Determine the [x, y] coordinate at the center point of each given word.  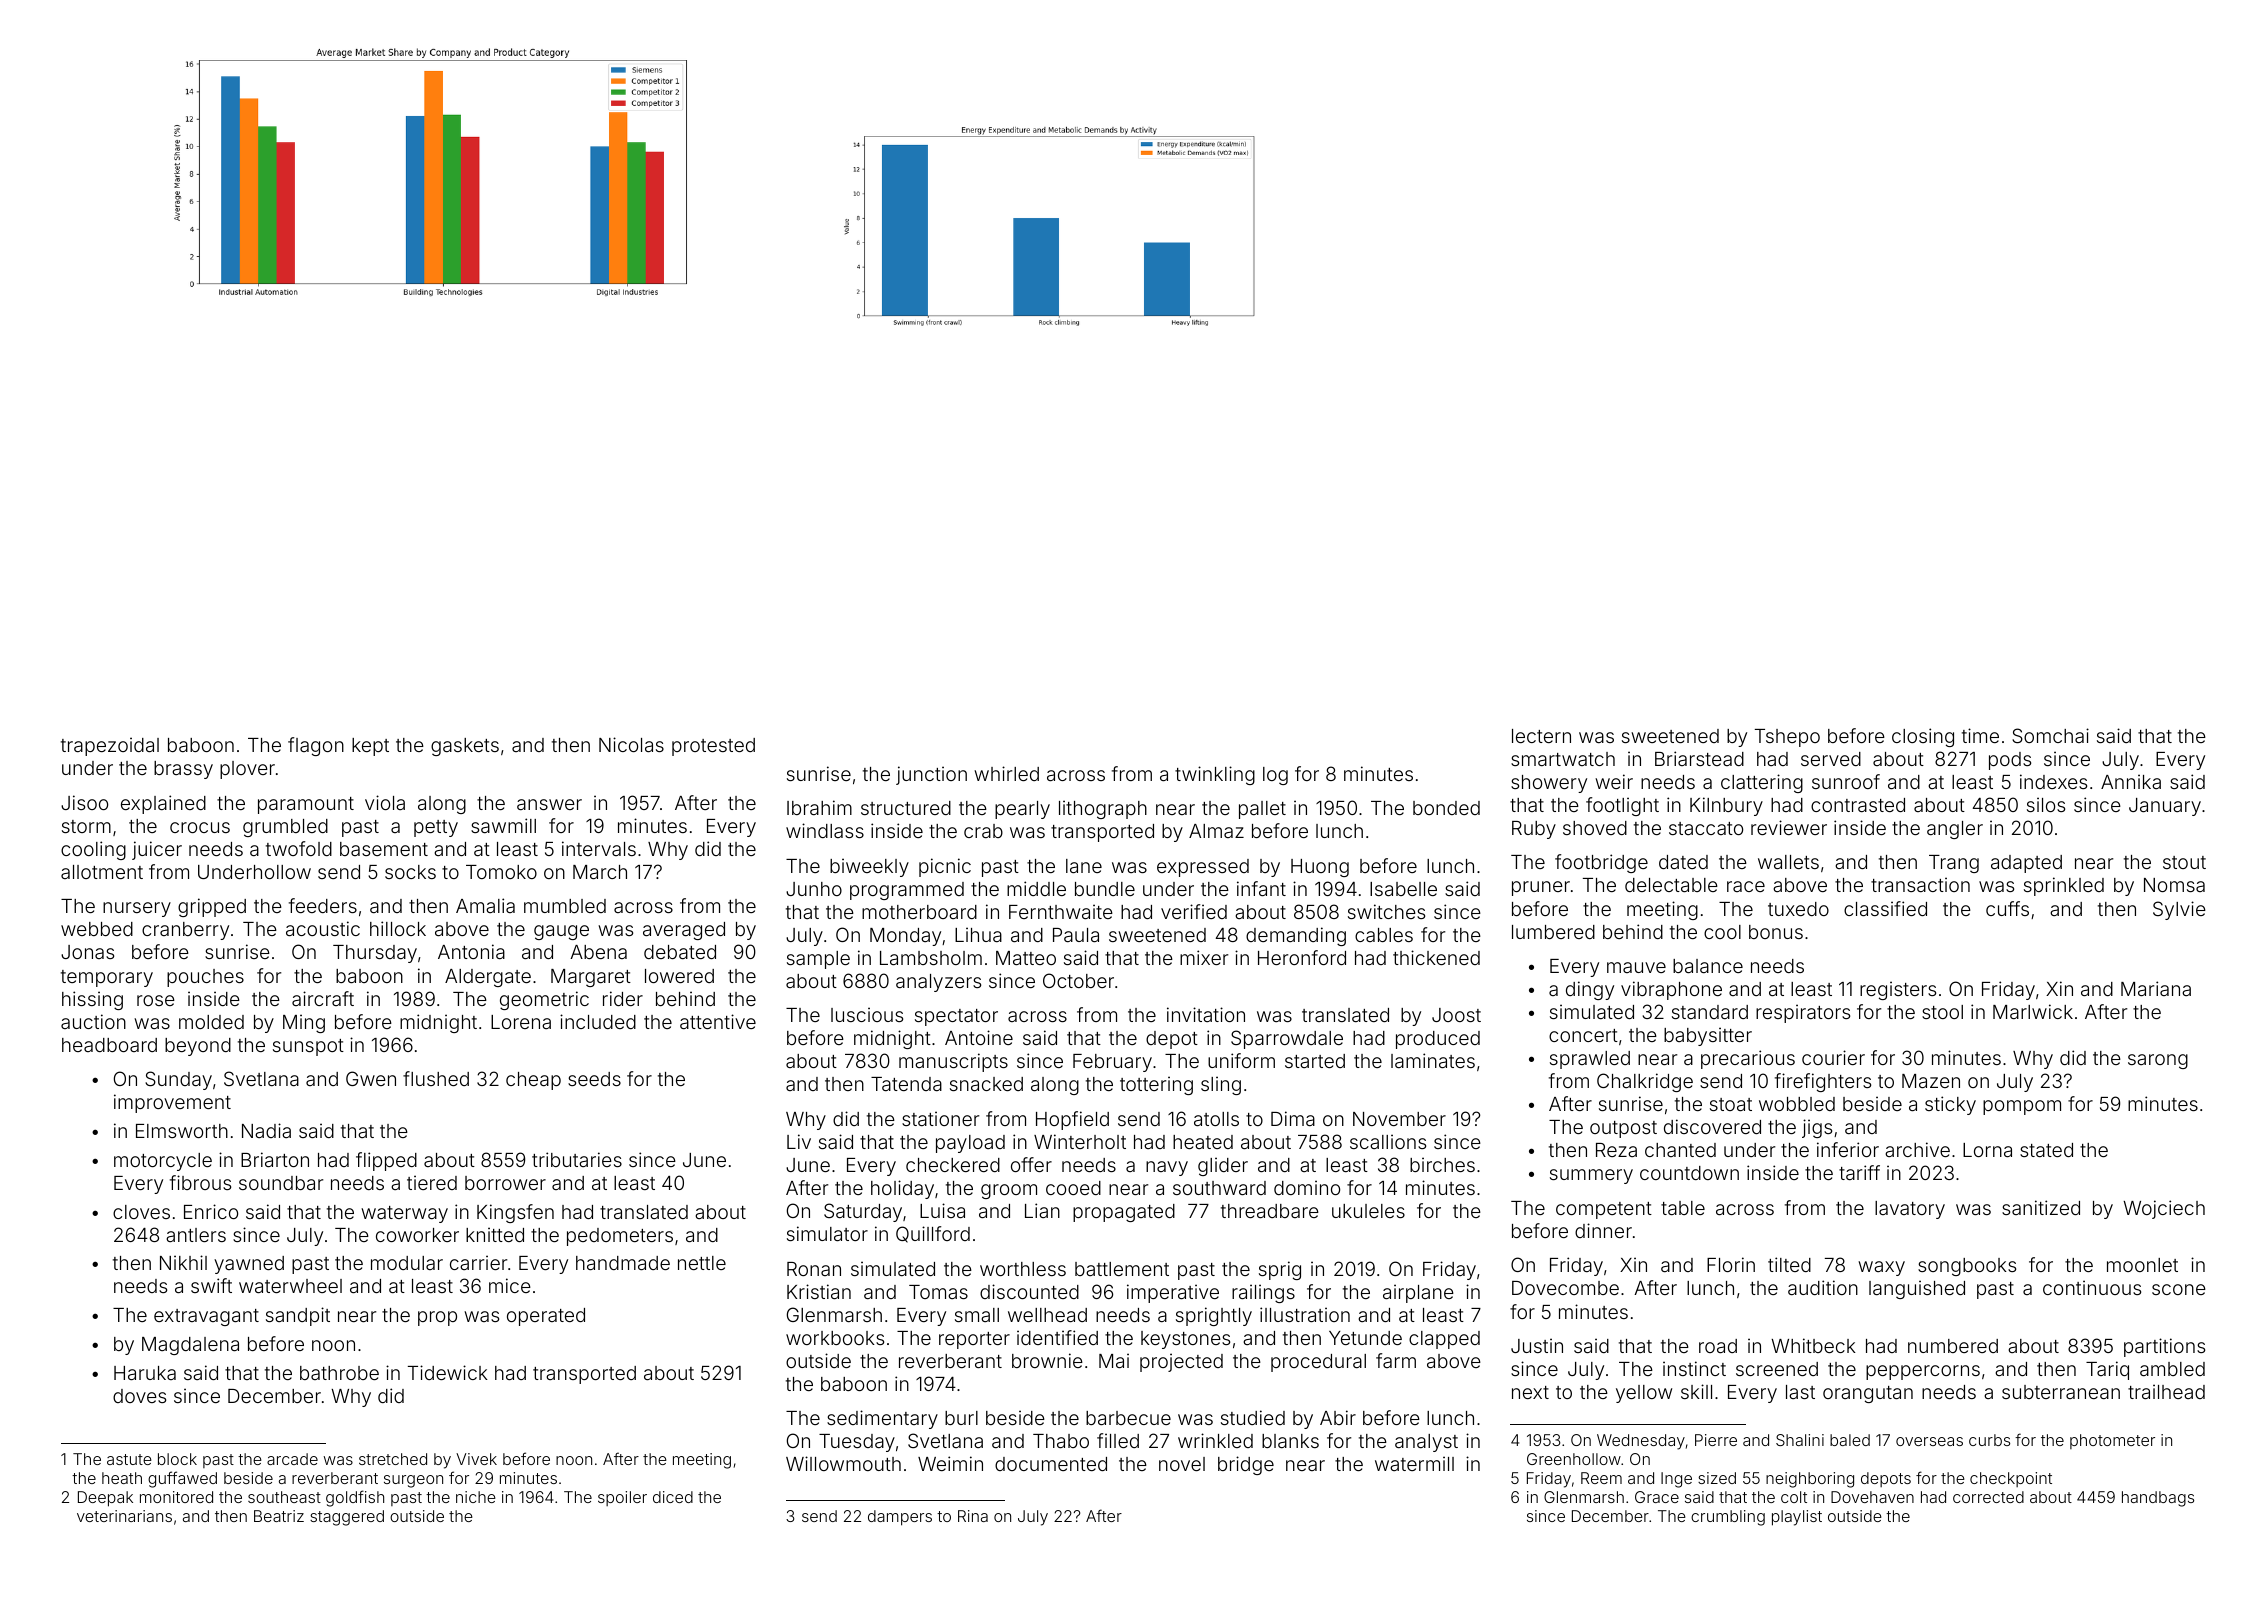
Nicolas [631, 744]
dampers [900, 1518]
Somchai [2050, 735]
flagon [316, 746]
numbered [1953, 1346]
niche [476, 1497]
